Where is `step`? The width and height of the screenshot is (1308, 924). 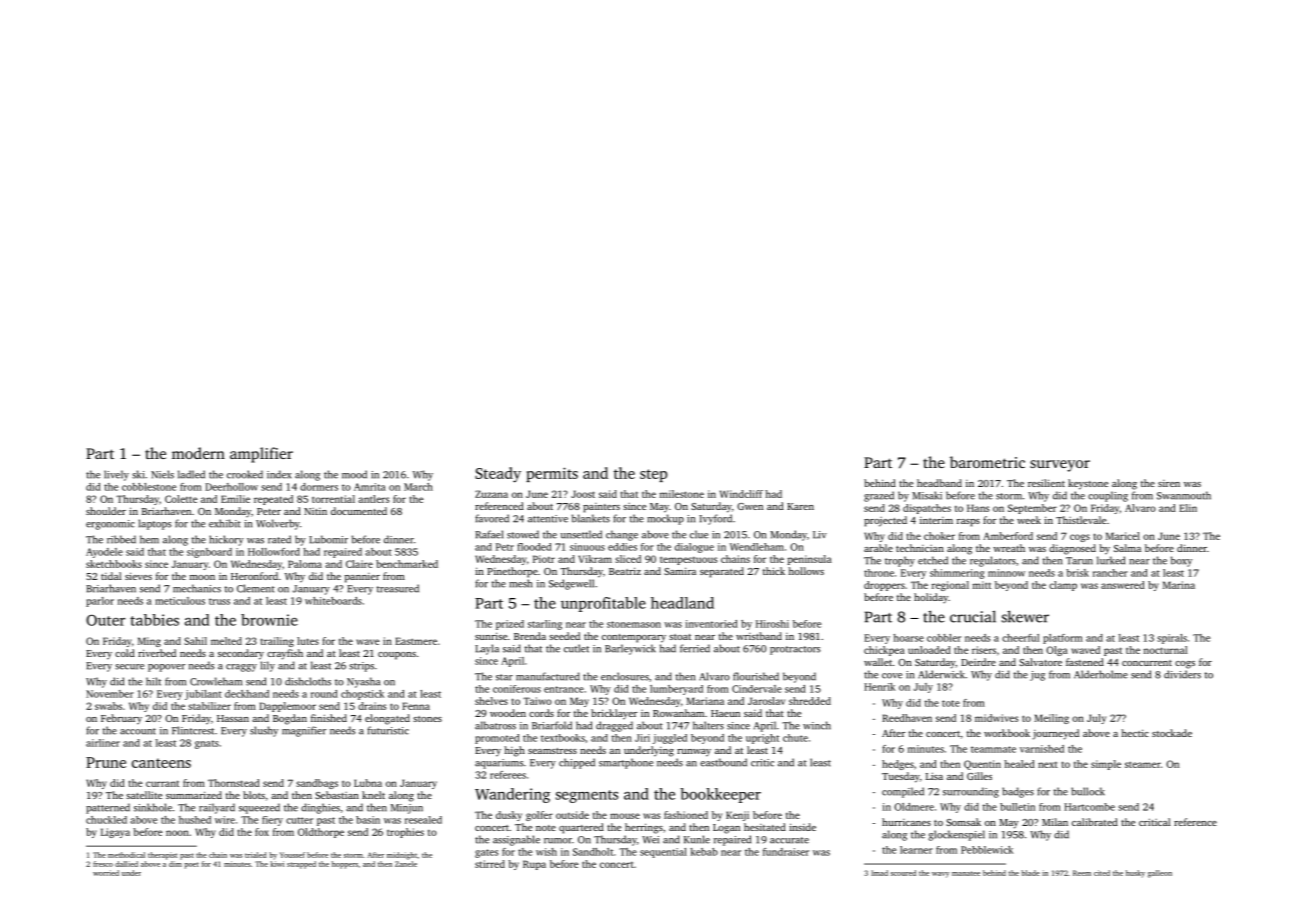 step is located at coordinates (653, 475).
